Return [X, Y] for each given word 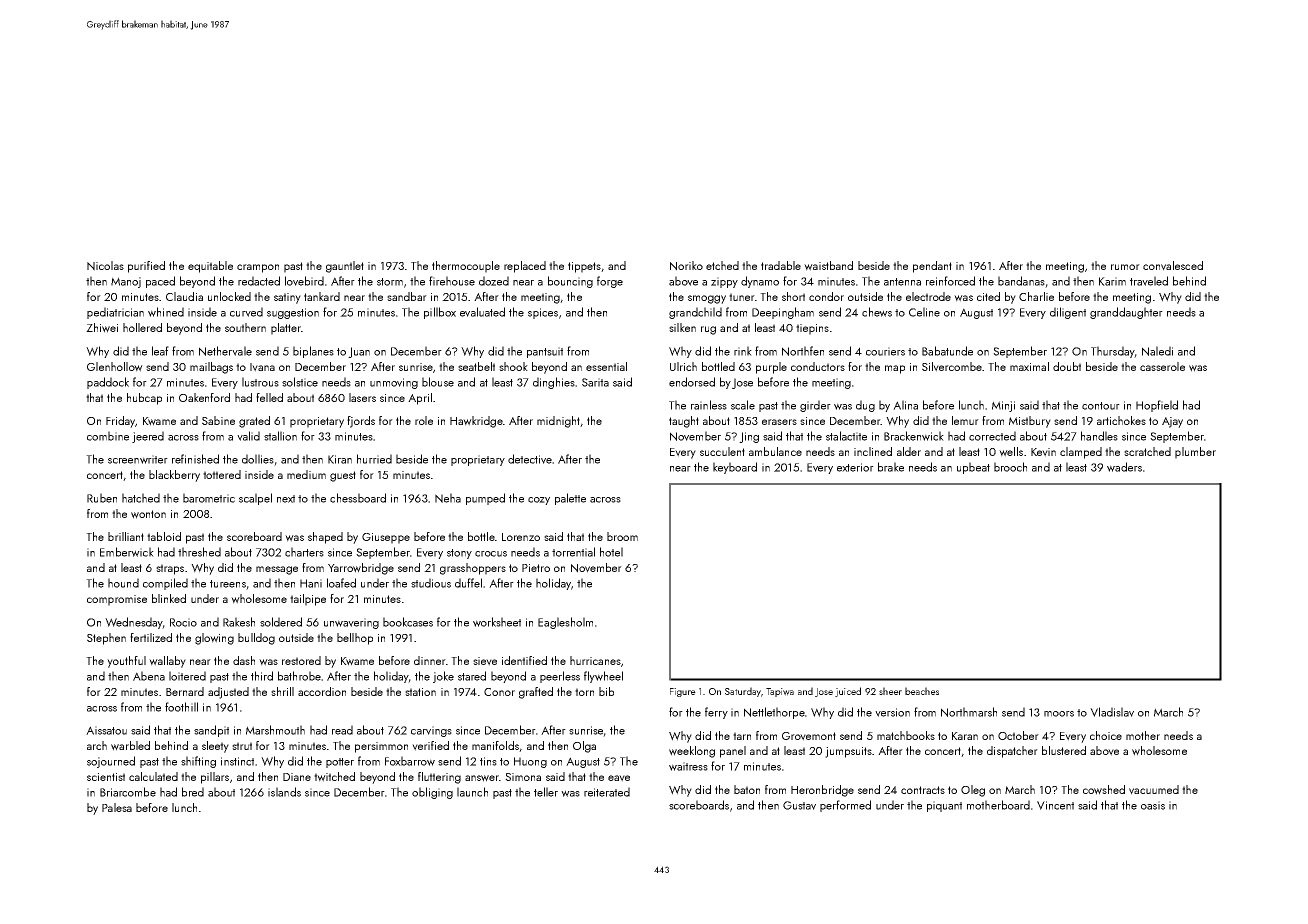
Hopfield [1157, 406]
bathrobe [299, 676]
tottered [222, 474]
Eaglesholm [565, 623]
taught [684, 422]
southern [245, 327]
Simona [523, 777]
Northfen [803, 351]
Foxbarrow [410, 761]
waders [1124, 467]
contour [1101, 406]
